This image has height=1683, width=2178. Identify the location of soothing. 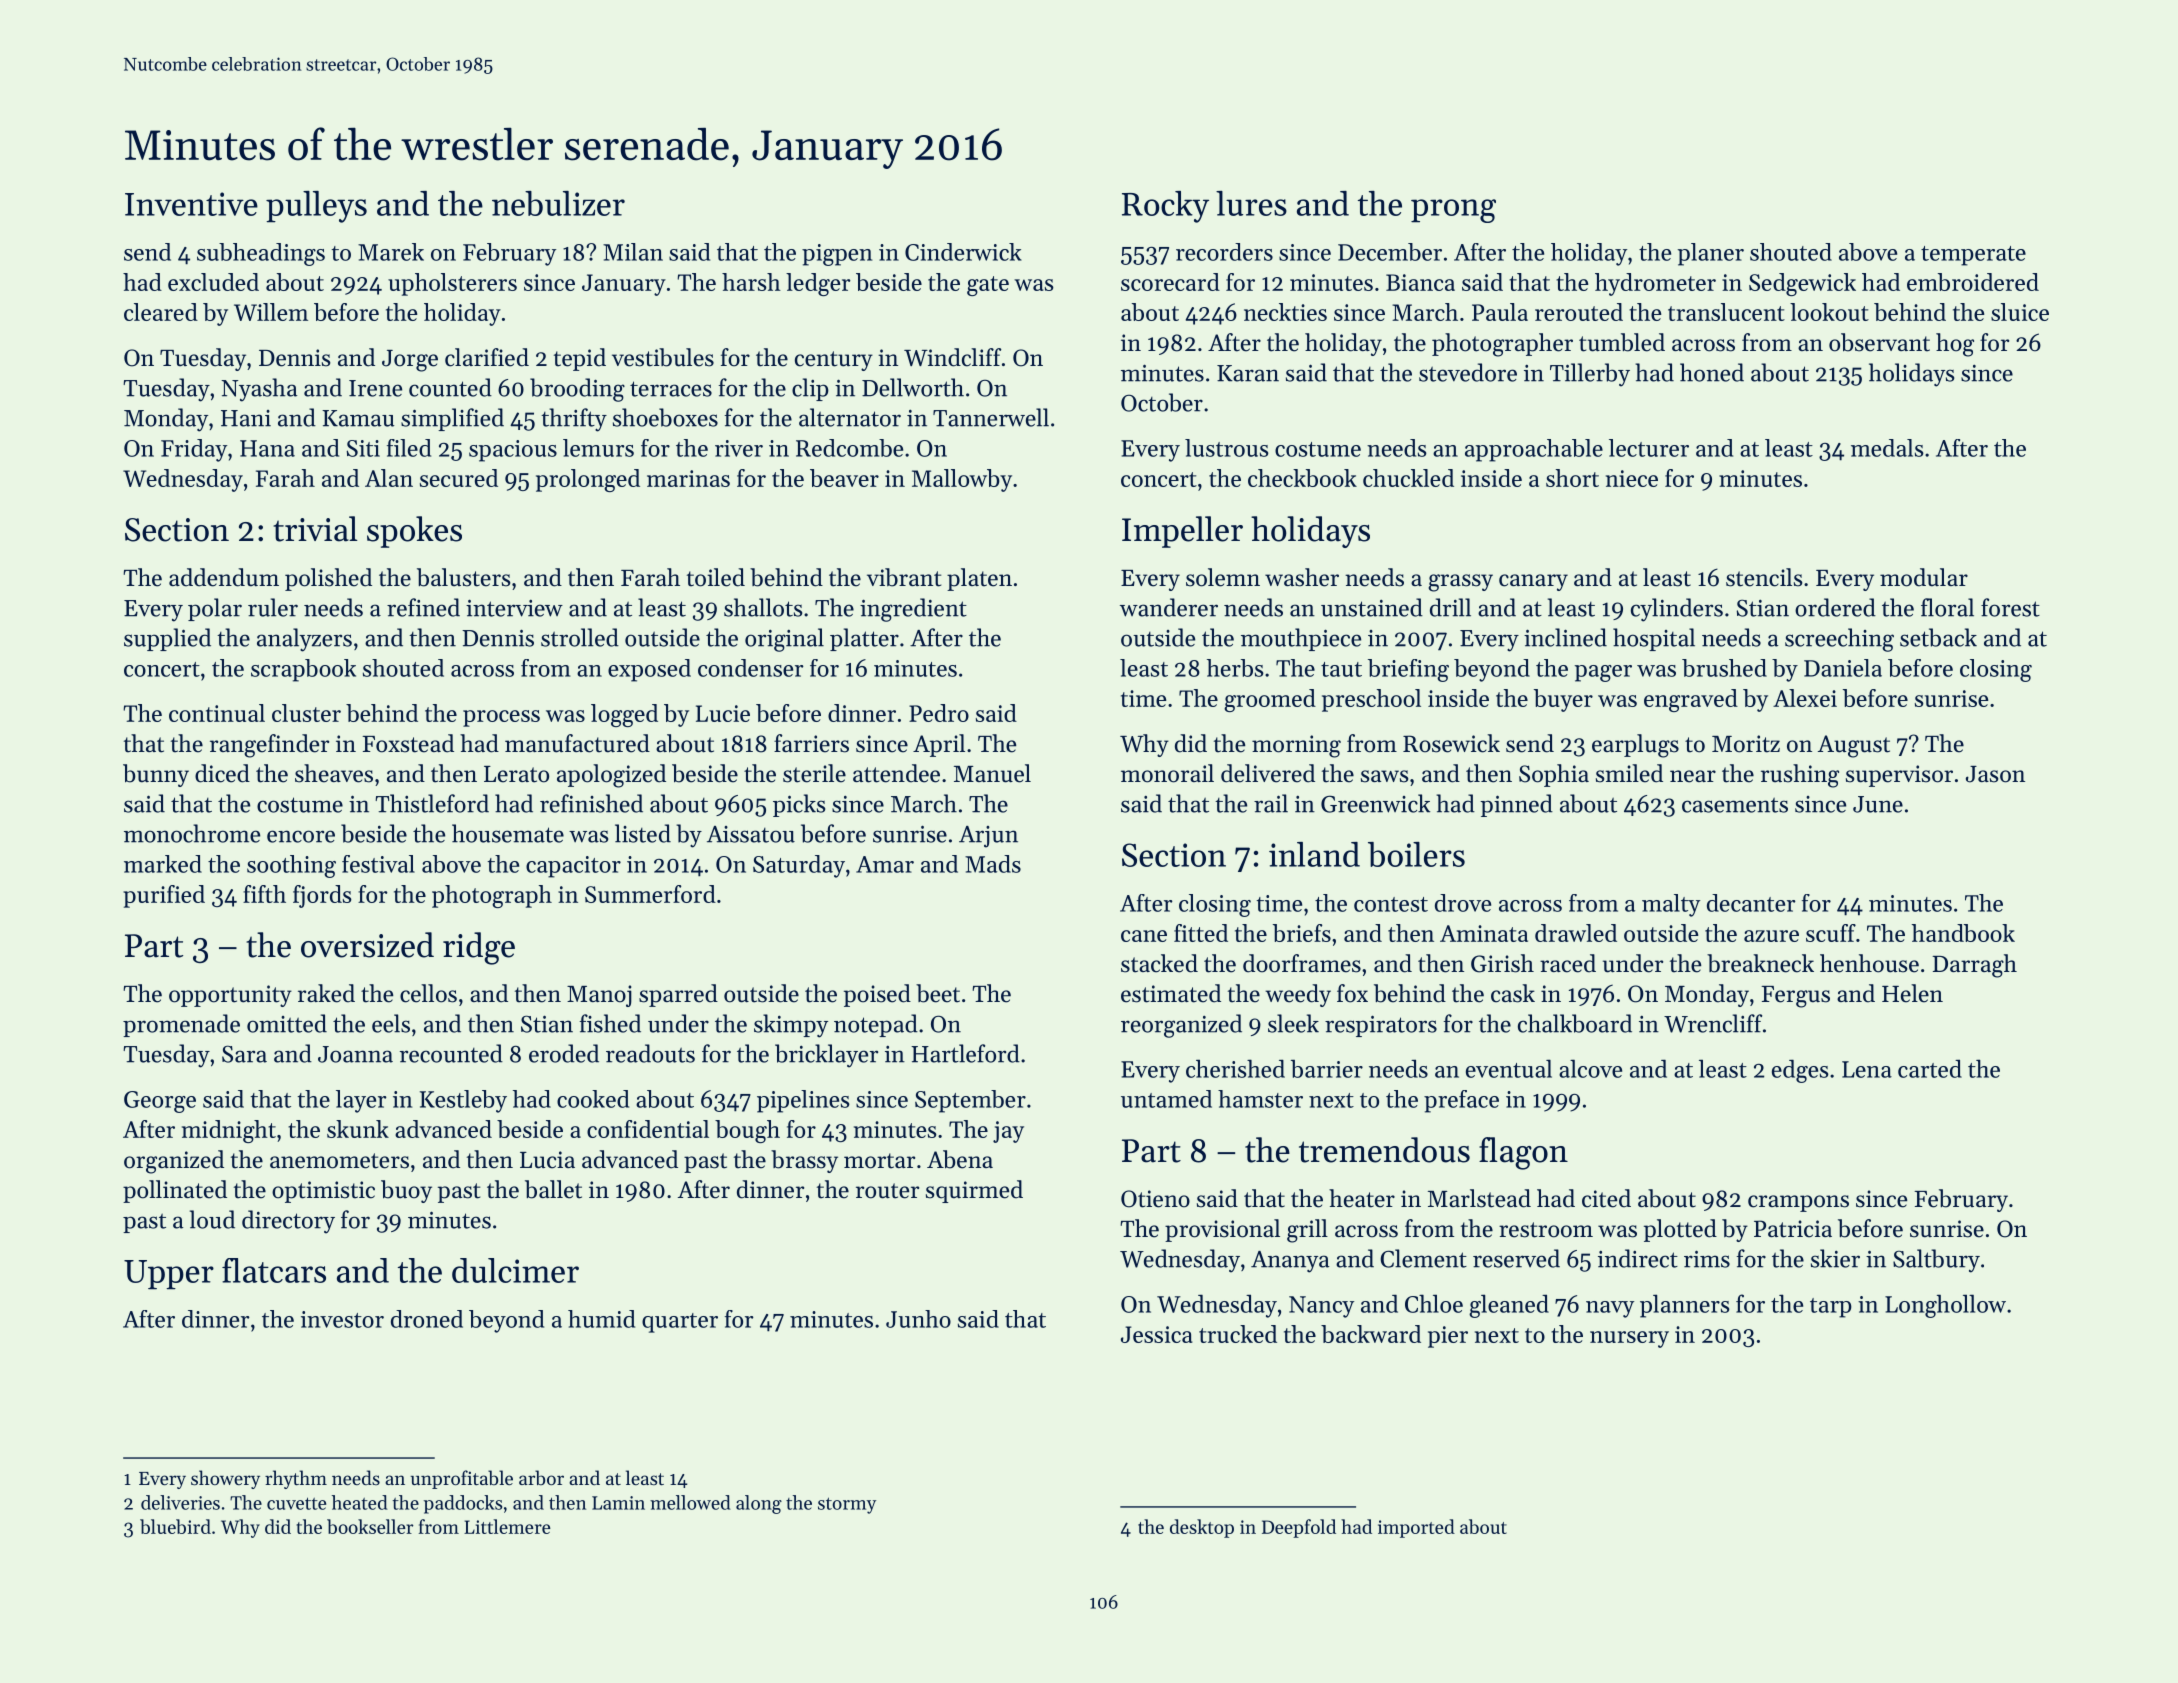
(291, 866).
